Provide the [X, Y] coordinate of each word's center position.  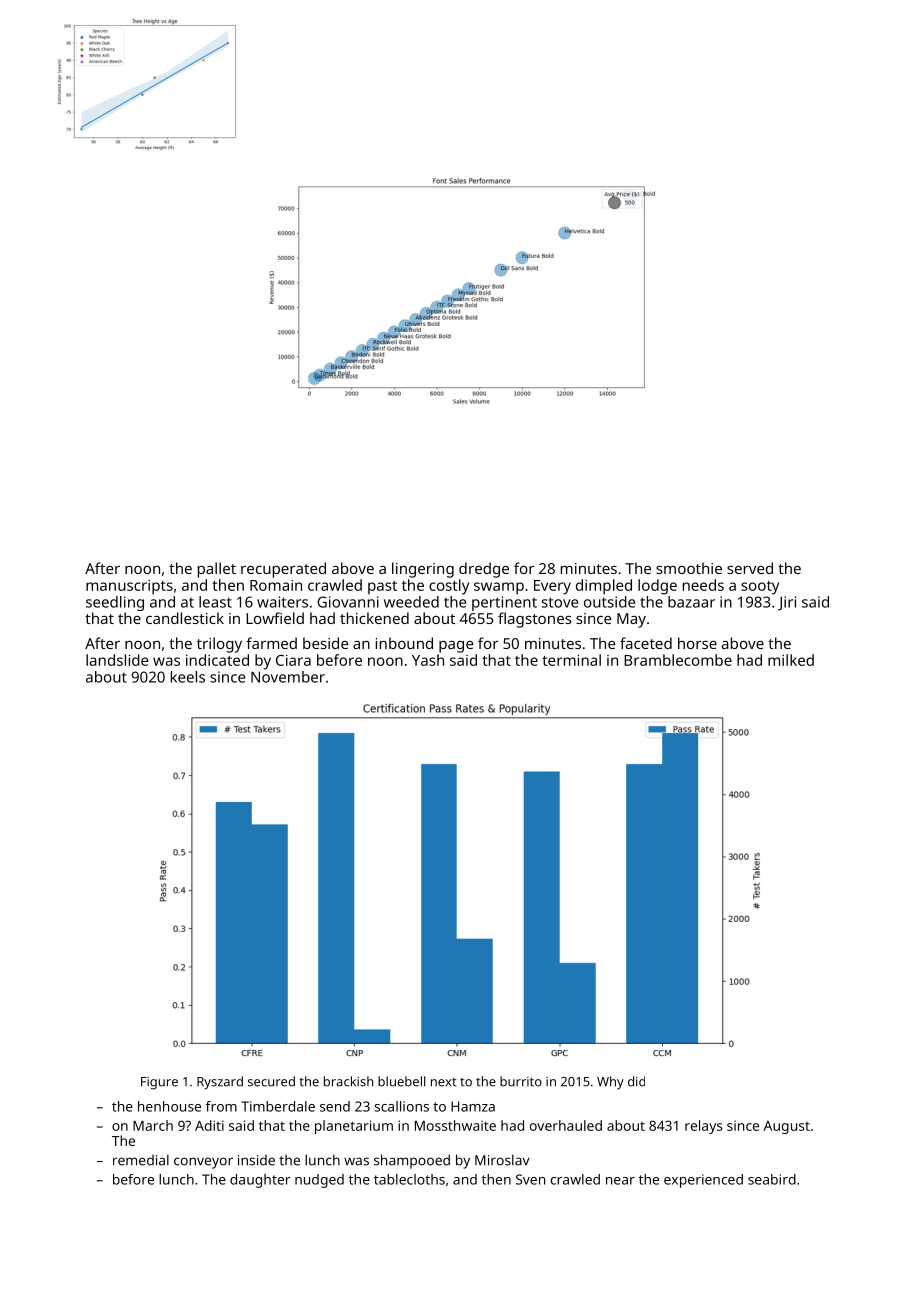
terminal [571, 660]
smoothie [689, 568]
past [382, 588]
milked [791, 660]
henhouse [169, 1106]
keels [188, 677]
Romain [276, 585]
